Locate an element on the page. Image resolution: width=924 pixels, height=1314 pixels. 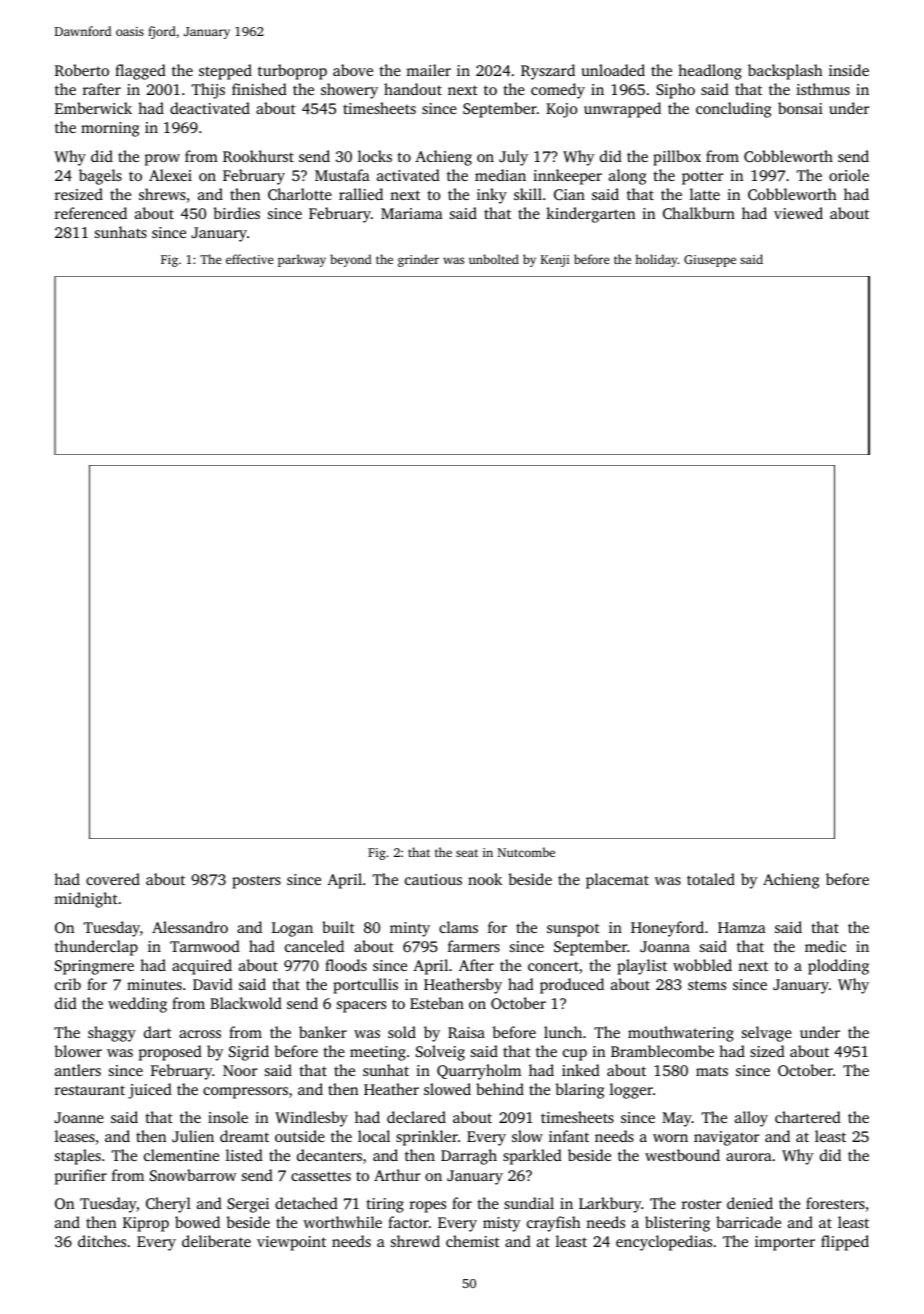
deliberate is located at coordinates (216, 1241).
